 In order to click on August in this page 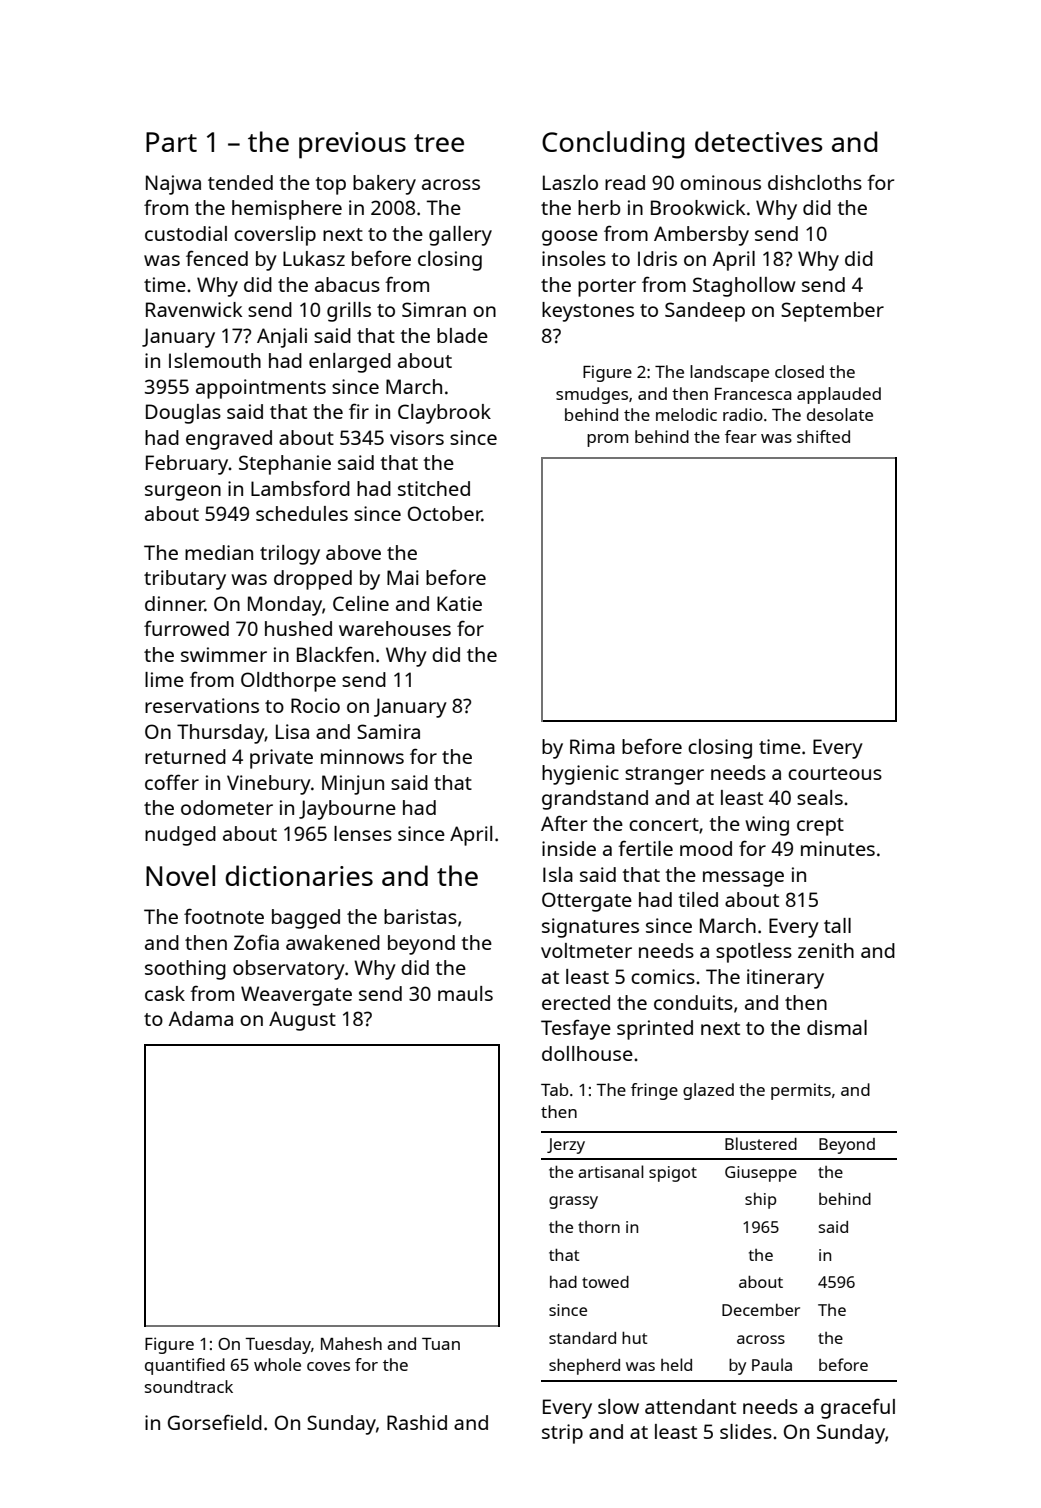, I will do `click(302, 1021)`.
